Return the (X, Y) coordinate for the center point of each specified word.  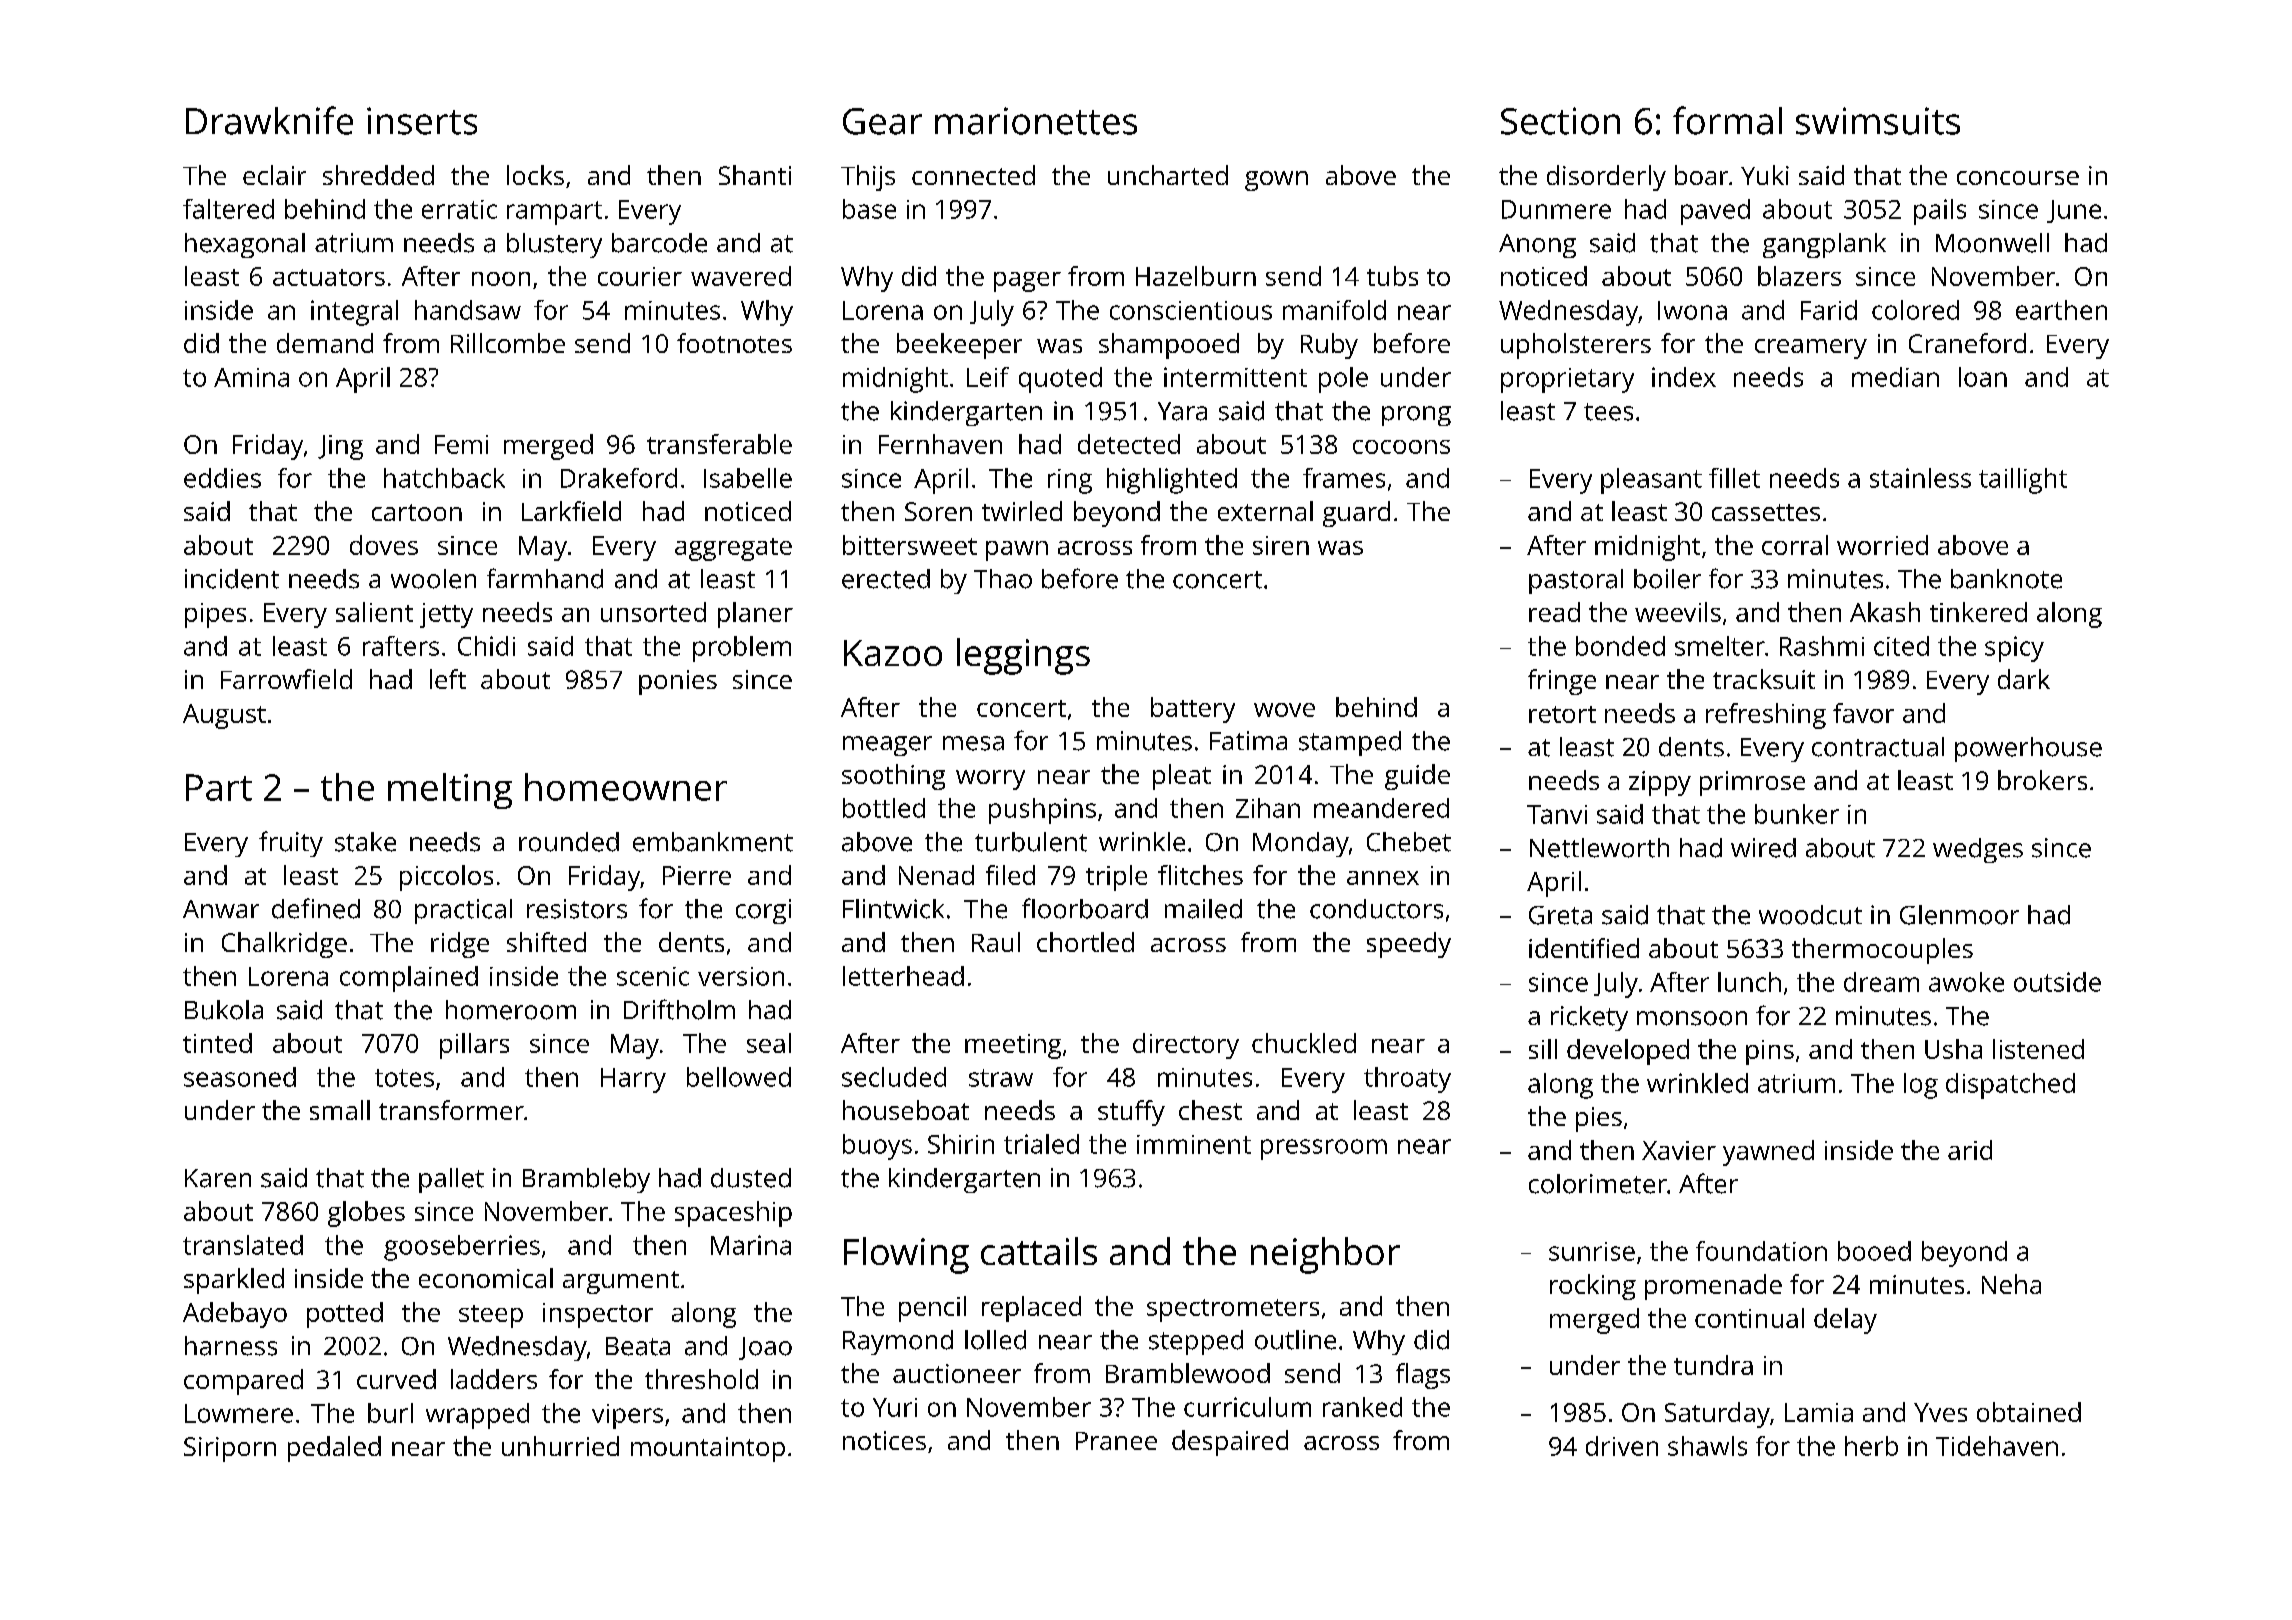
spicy (2014, 649)
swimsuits (1878, 121)
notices (884, 1440)
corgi (763, 911)
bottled (884, 808)
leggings (1023, 656)
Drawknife (269, 120)
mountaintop (708, 1449)
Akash (1885, 612)
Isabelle (748, 478)
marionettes (1036, 121)
